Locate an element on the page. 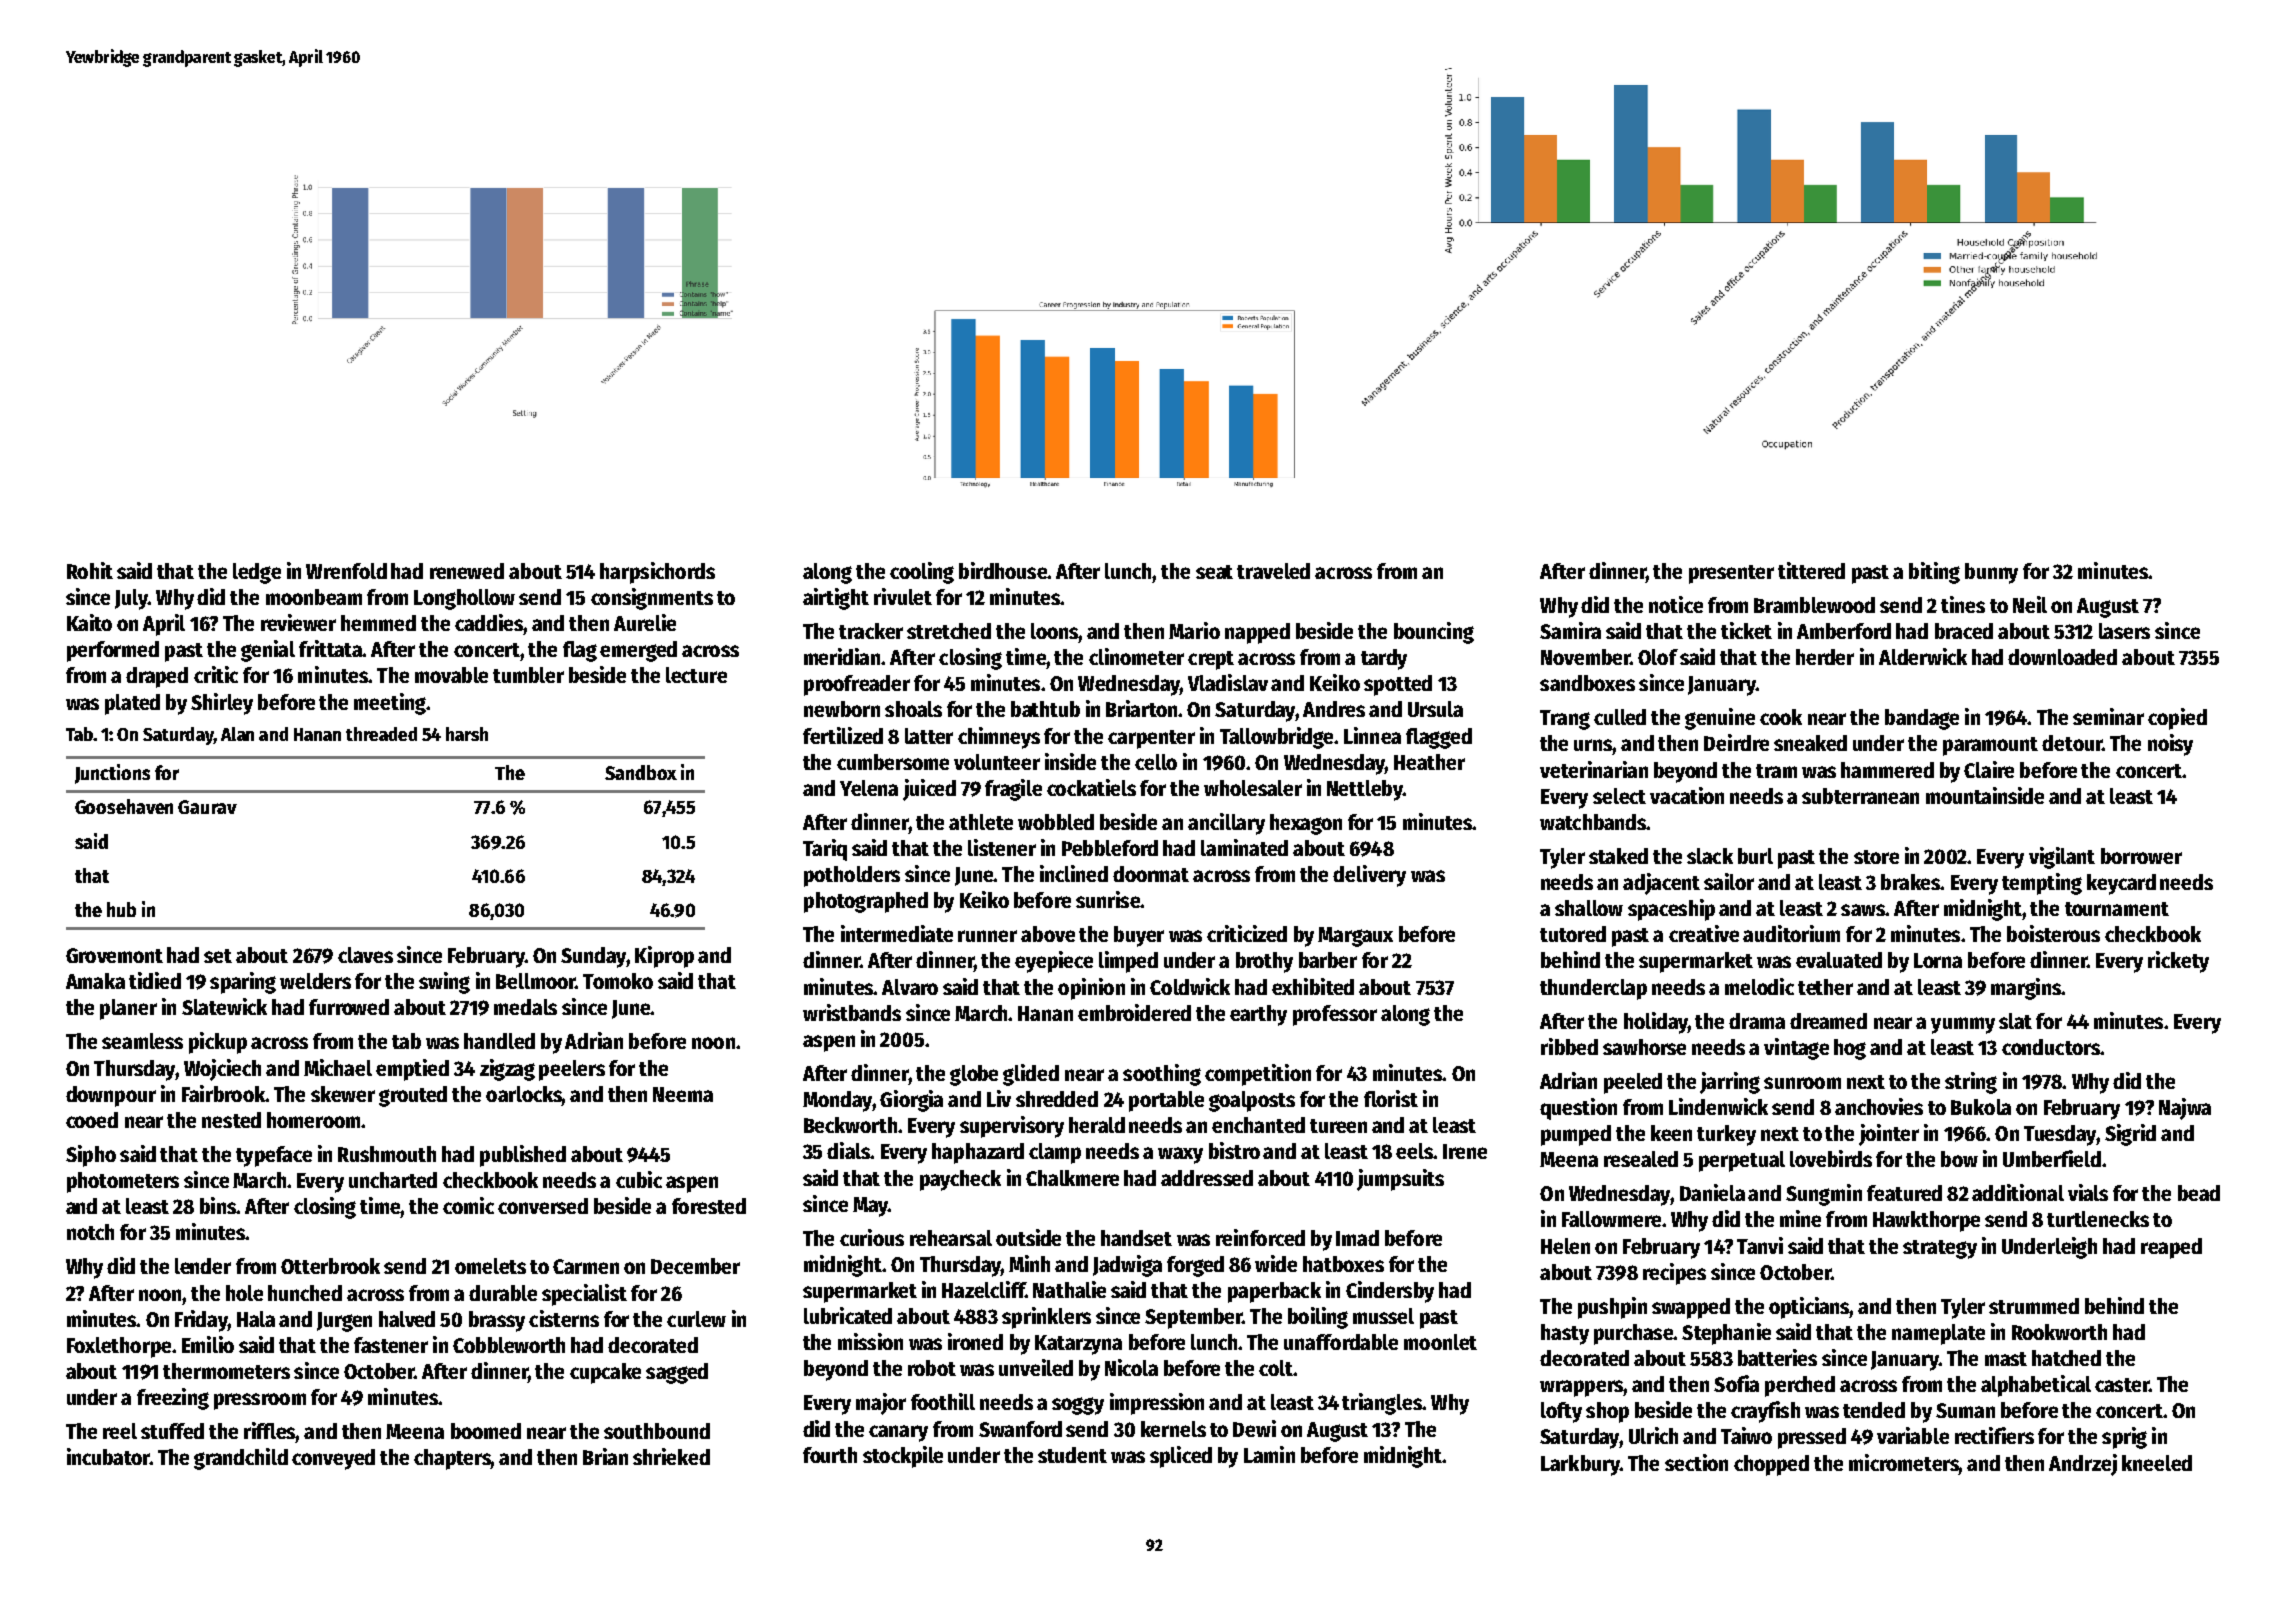  sunrise is located at coordinates (1108, 899).
